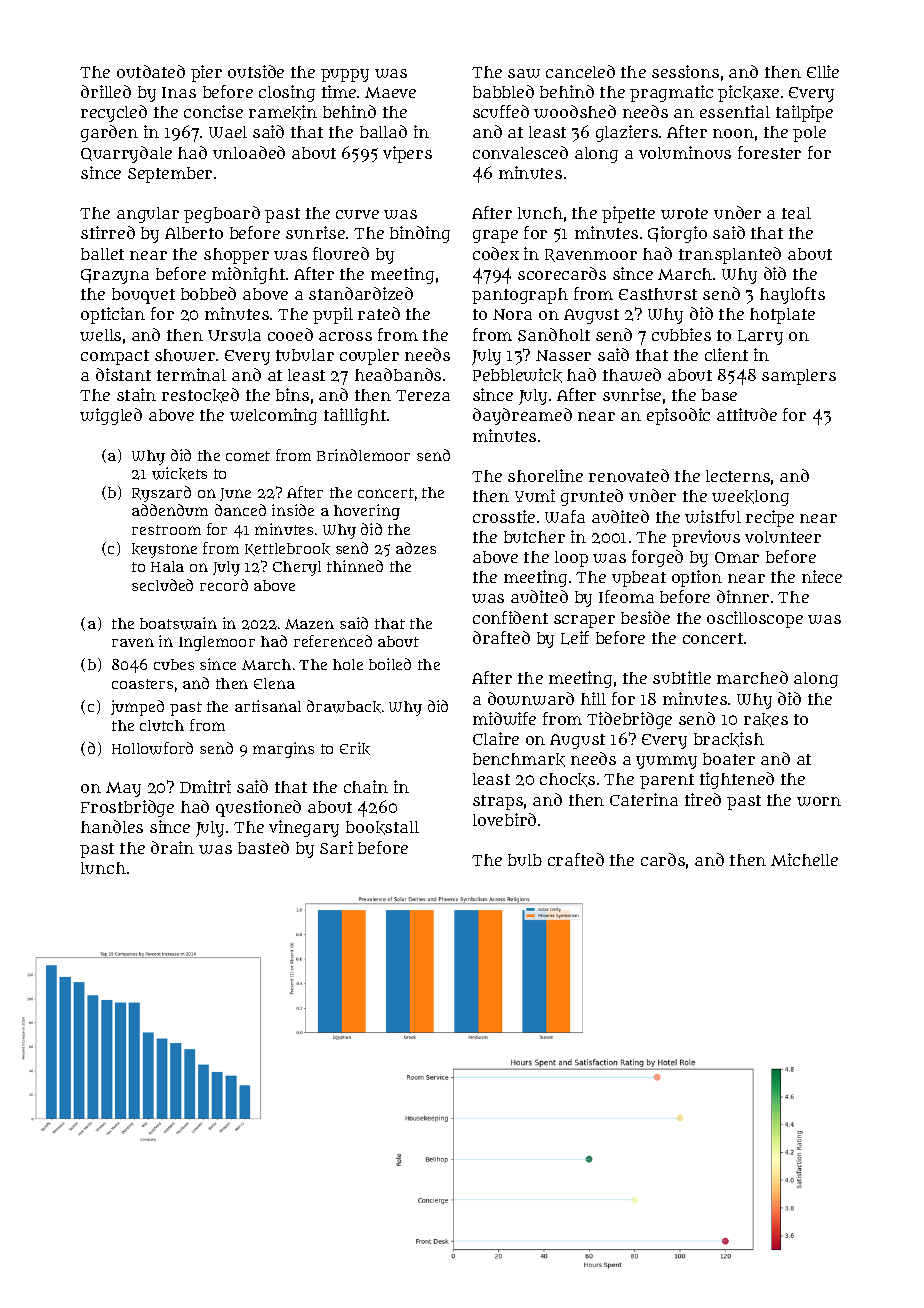 This page has height=1308, width=924. I want to click on Nora, so click(512, 314).
